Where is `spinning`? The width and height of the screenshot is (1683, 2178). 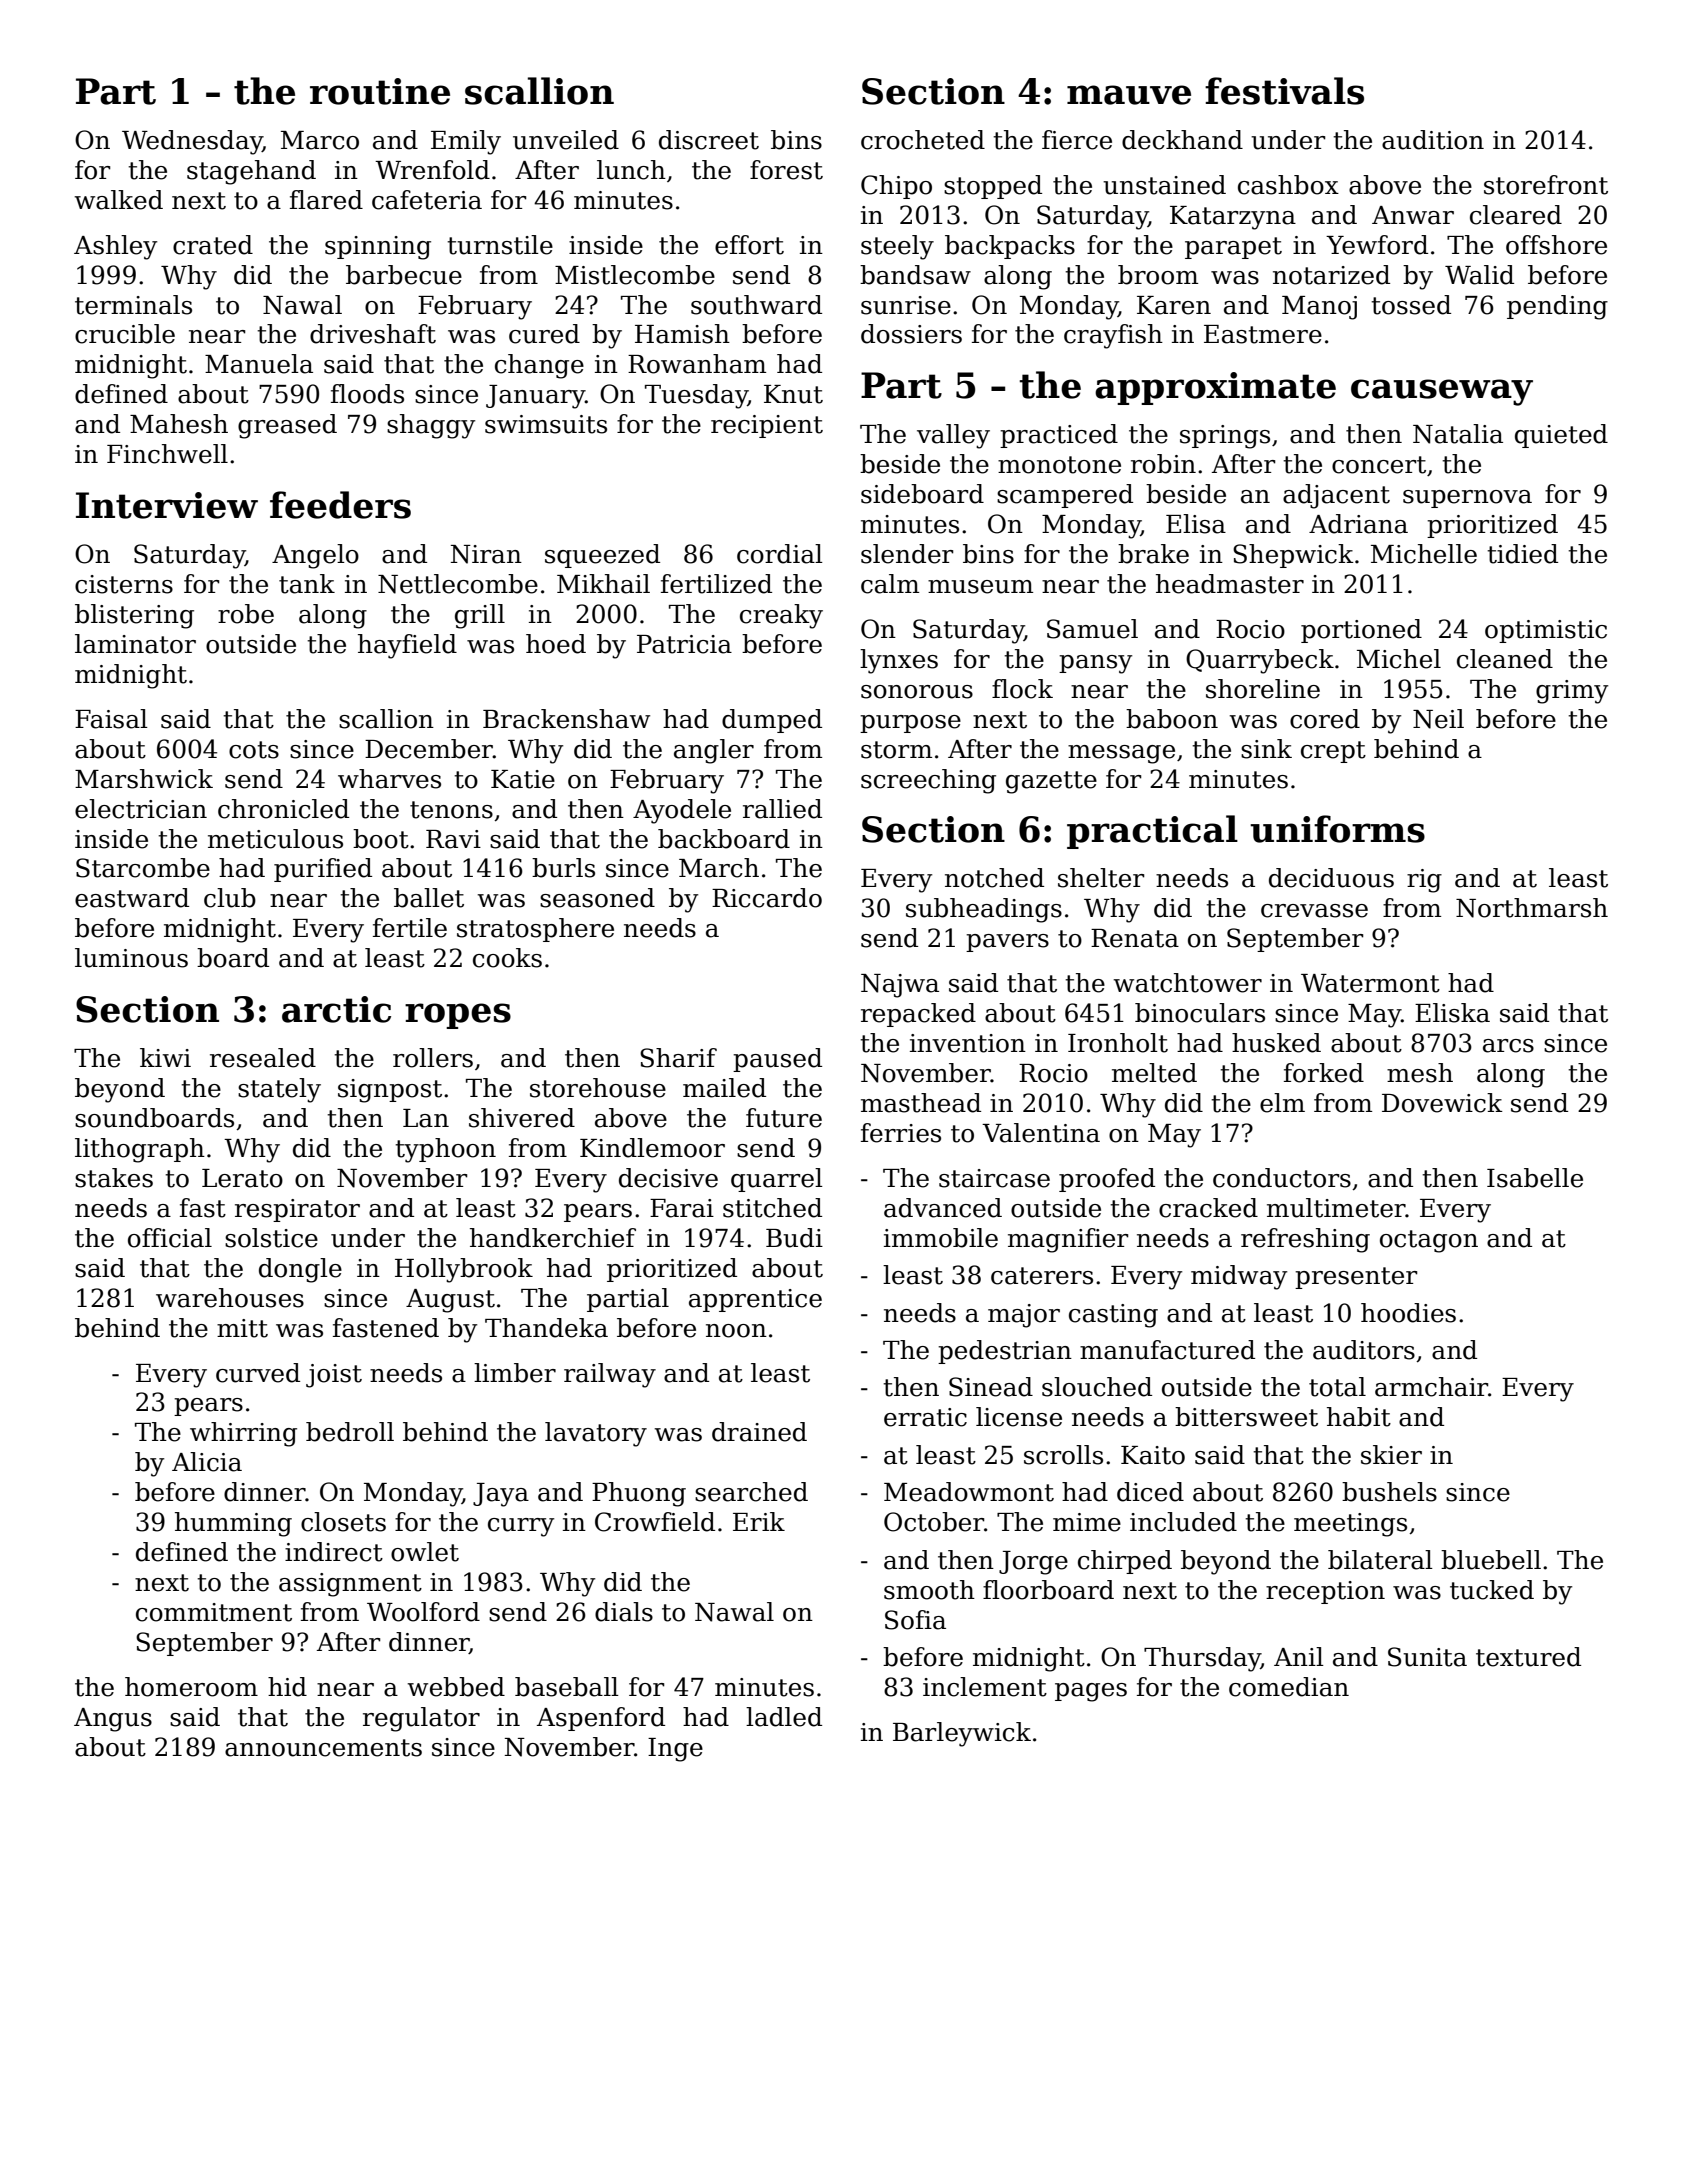 spinning is located at coordinates (378, 248).
